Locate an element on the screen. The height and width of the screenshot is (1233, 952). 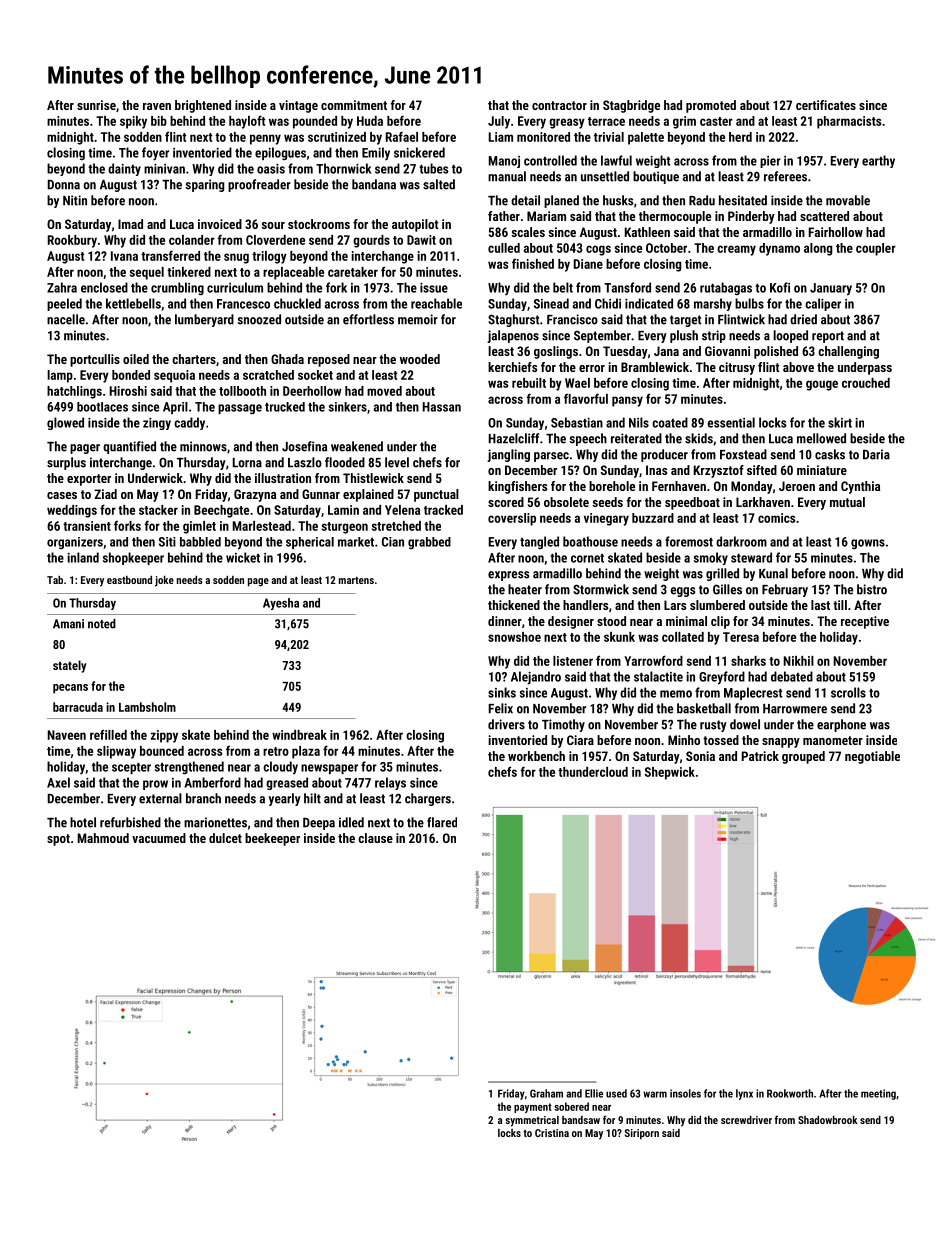
looped is located at coordinates (790, 336).
